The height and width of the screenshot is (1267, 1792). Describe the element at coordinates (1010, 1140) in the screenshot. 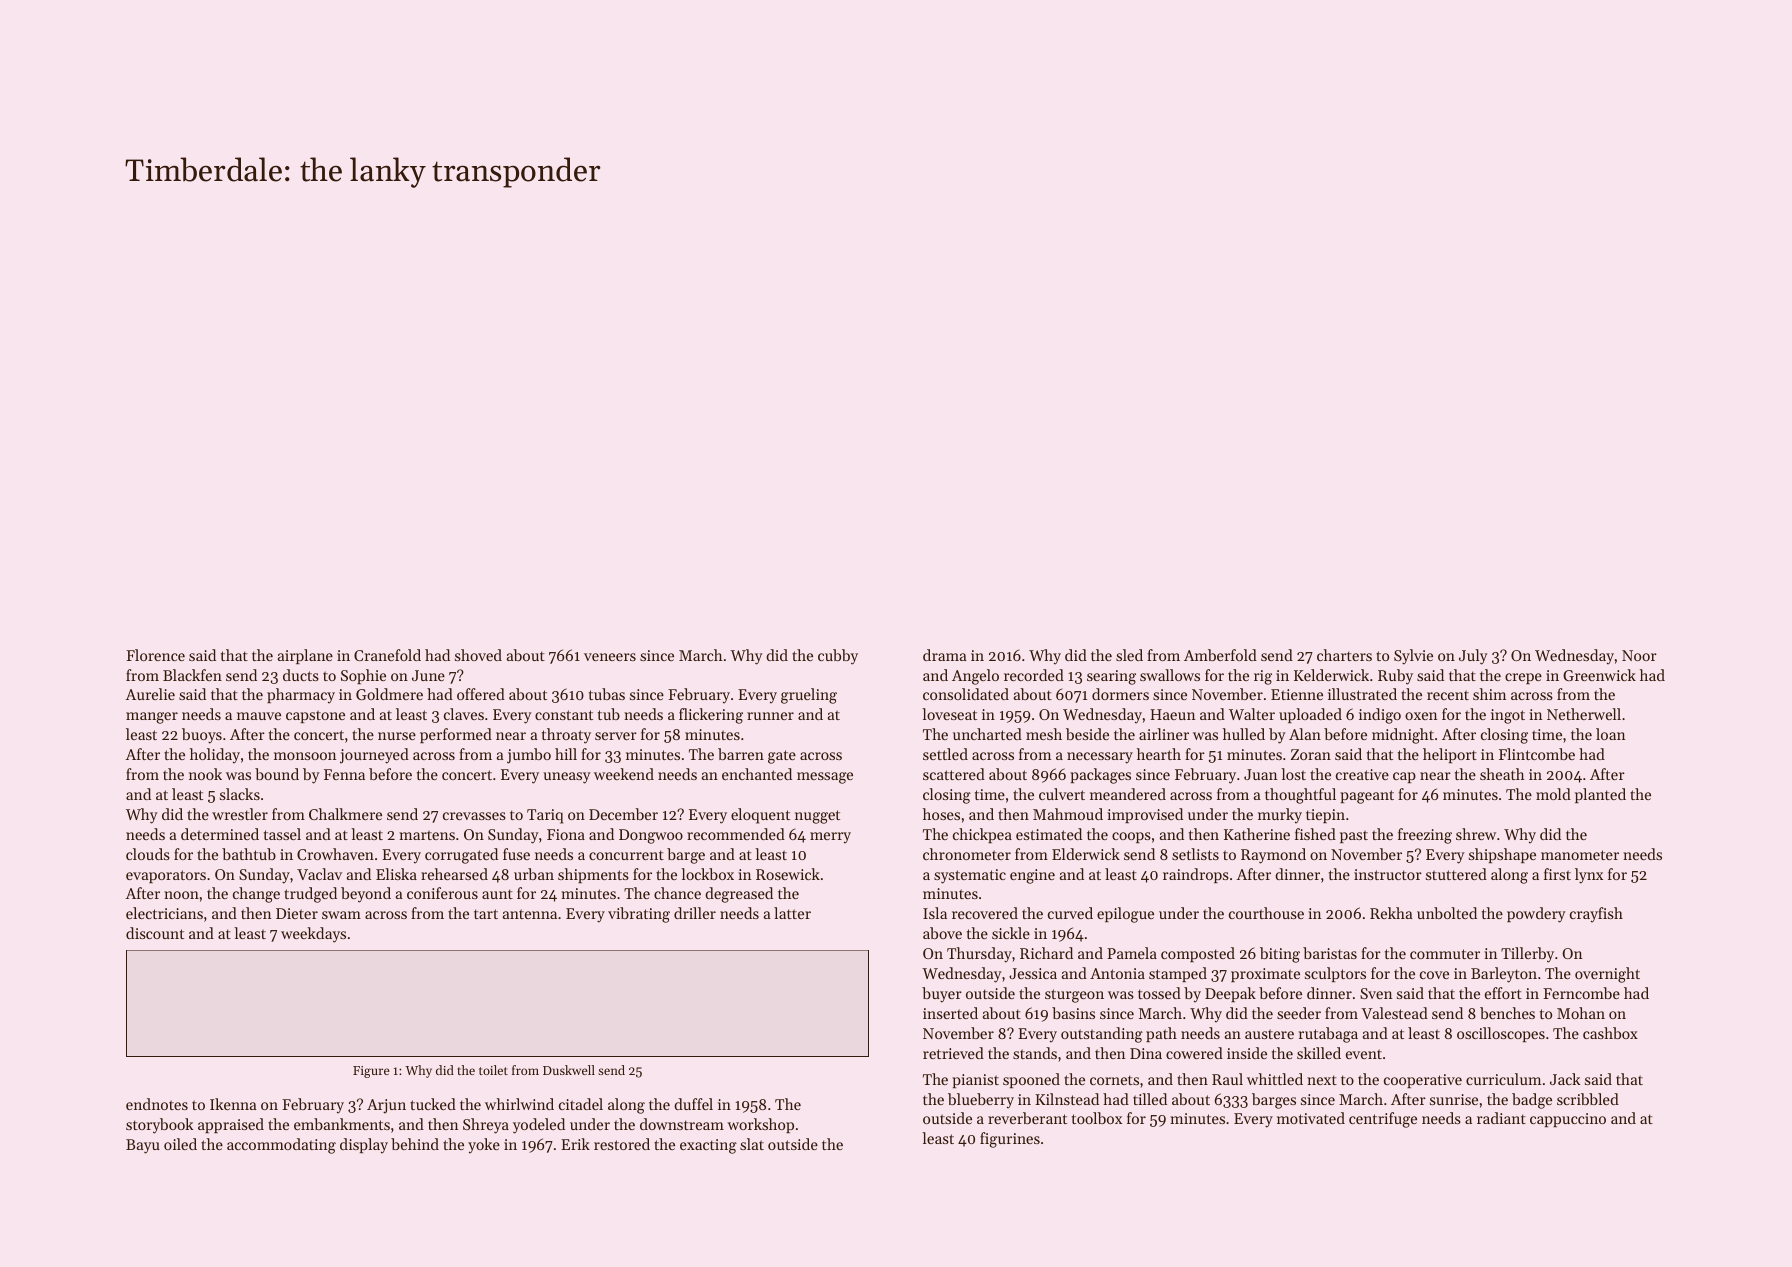

I see `figurines` at that location.
